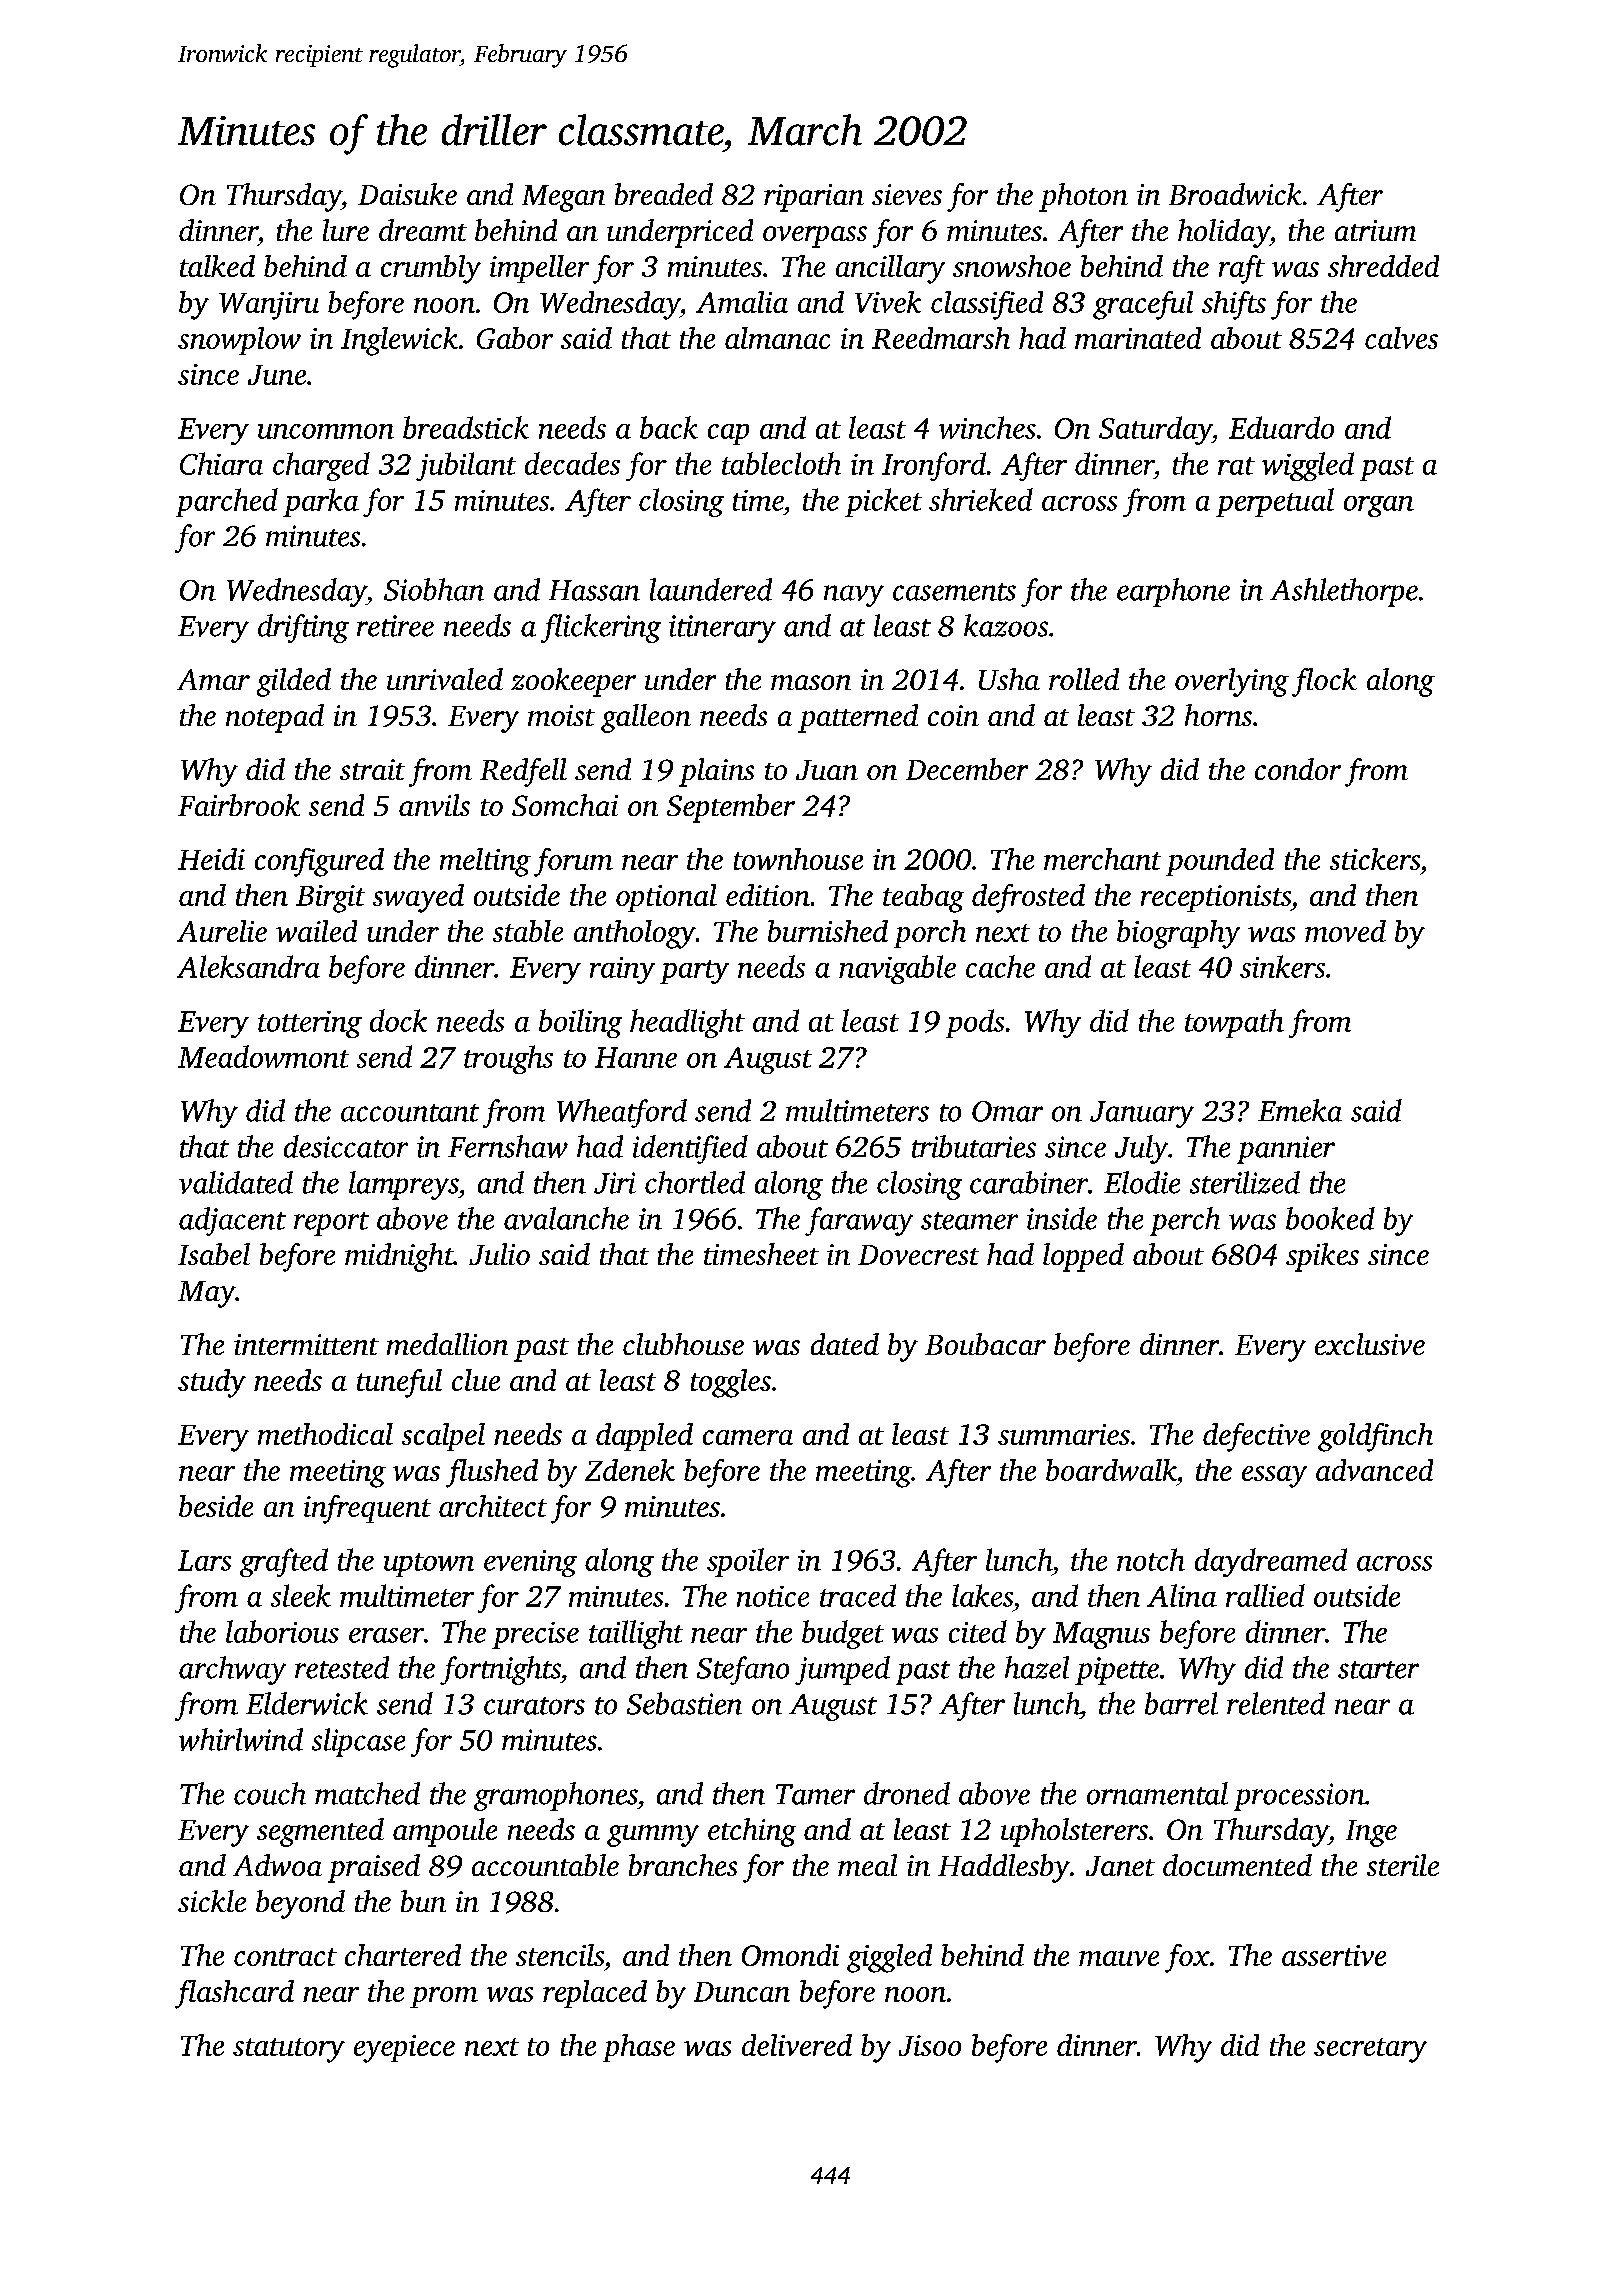 The width and height of the document is (1620, 2292). I want to click on porch, so click(930, 934).
